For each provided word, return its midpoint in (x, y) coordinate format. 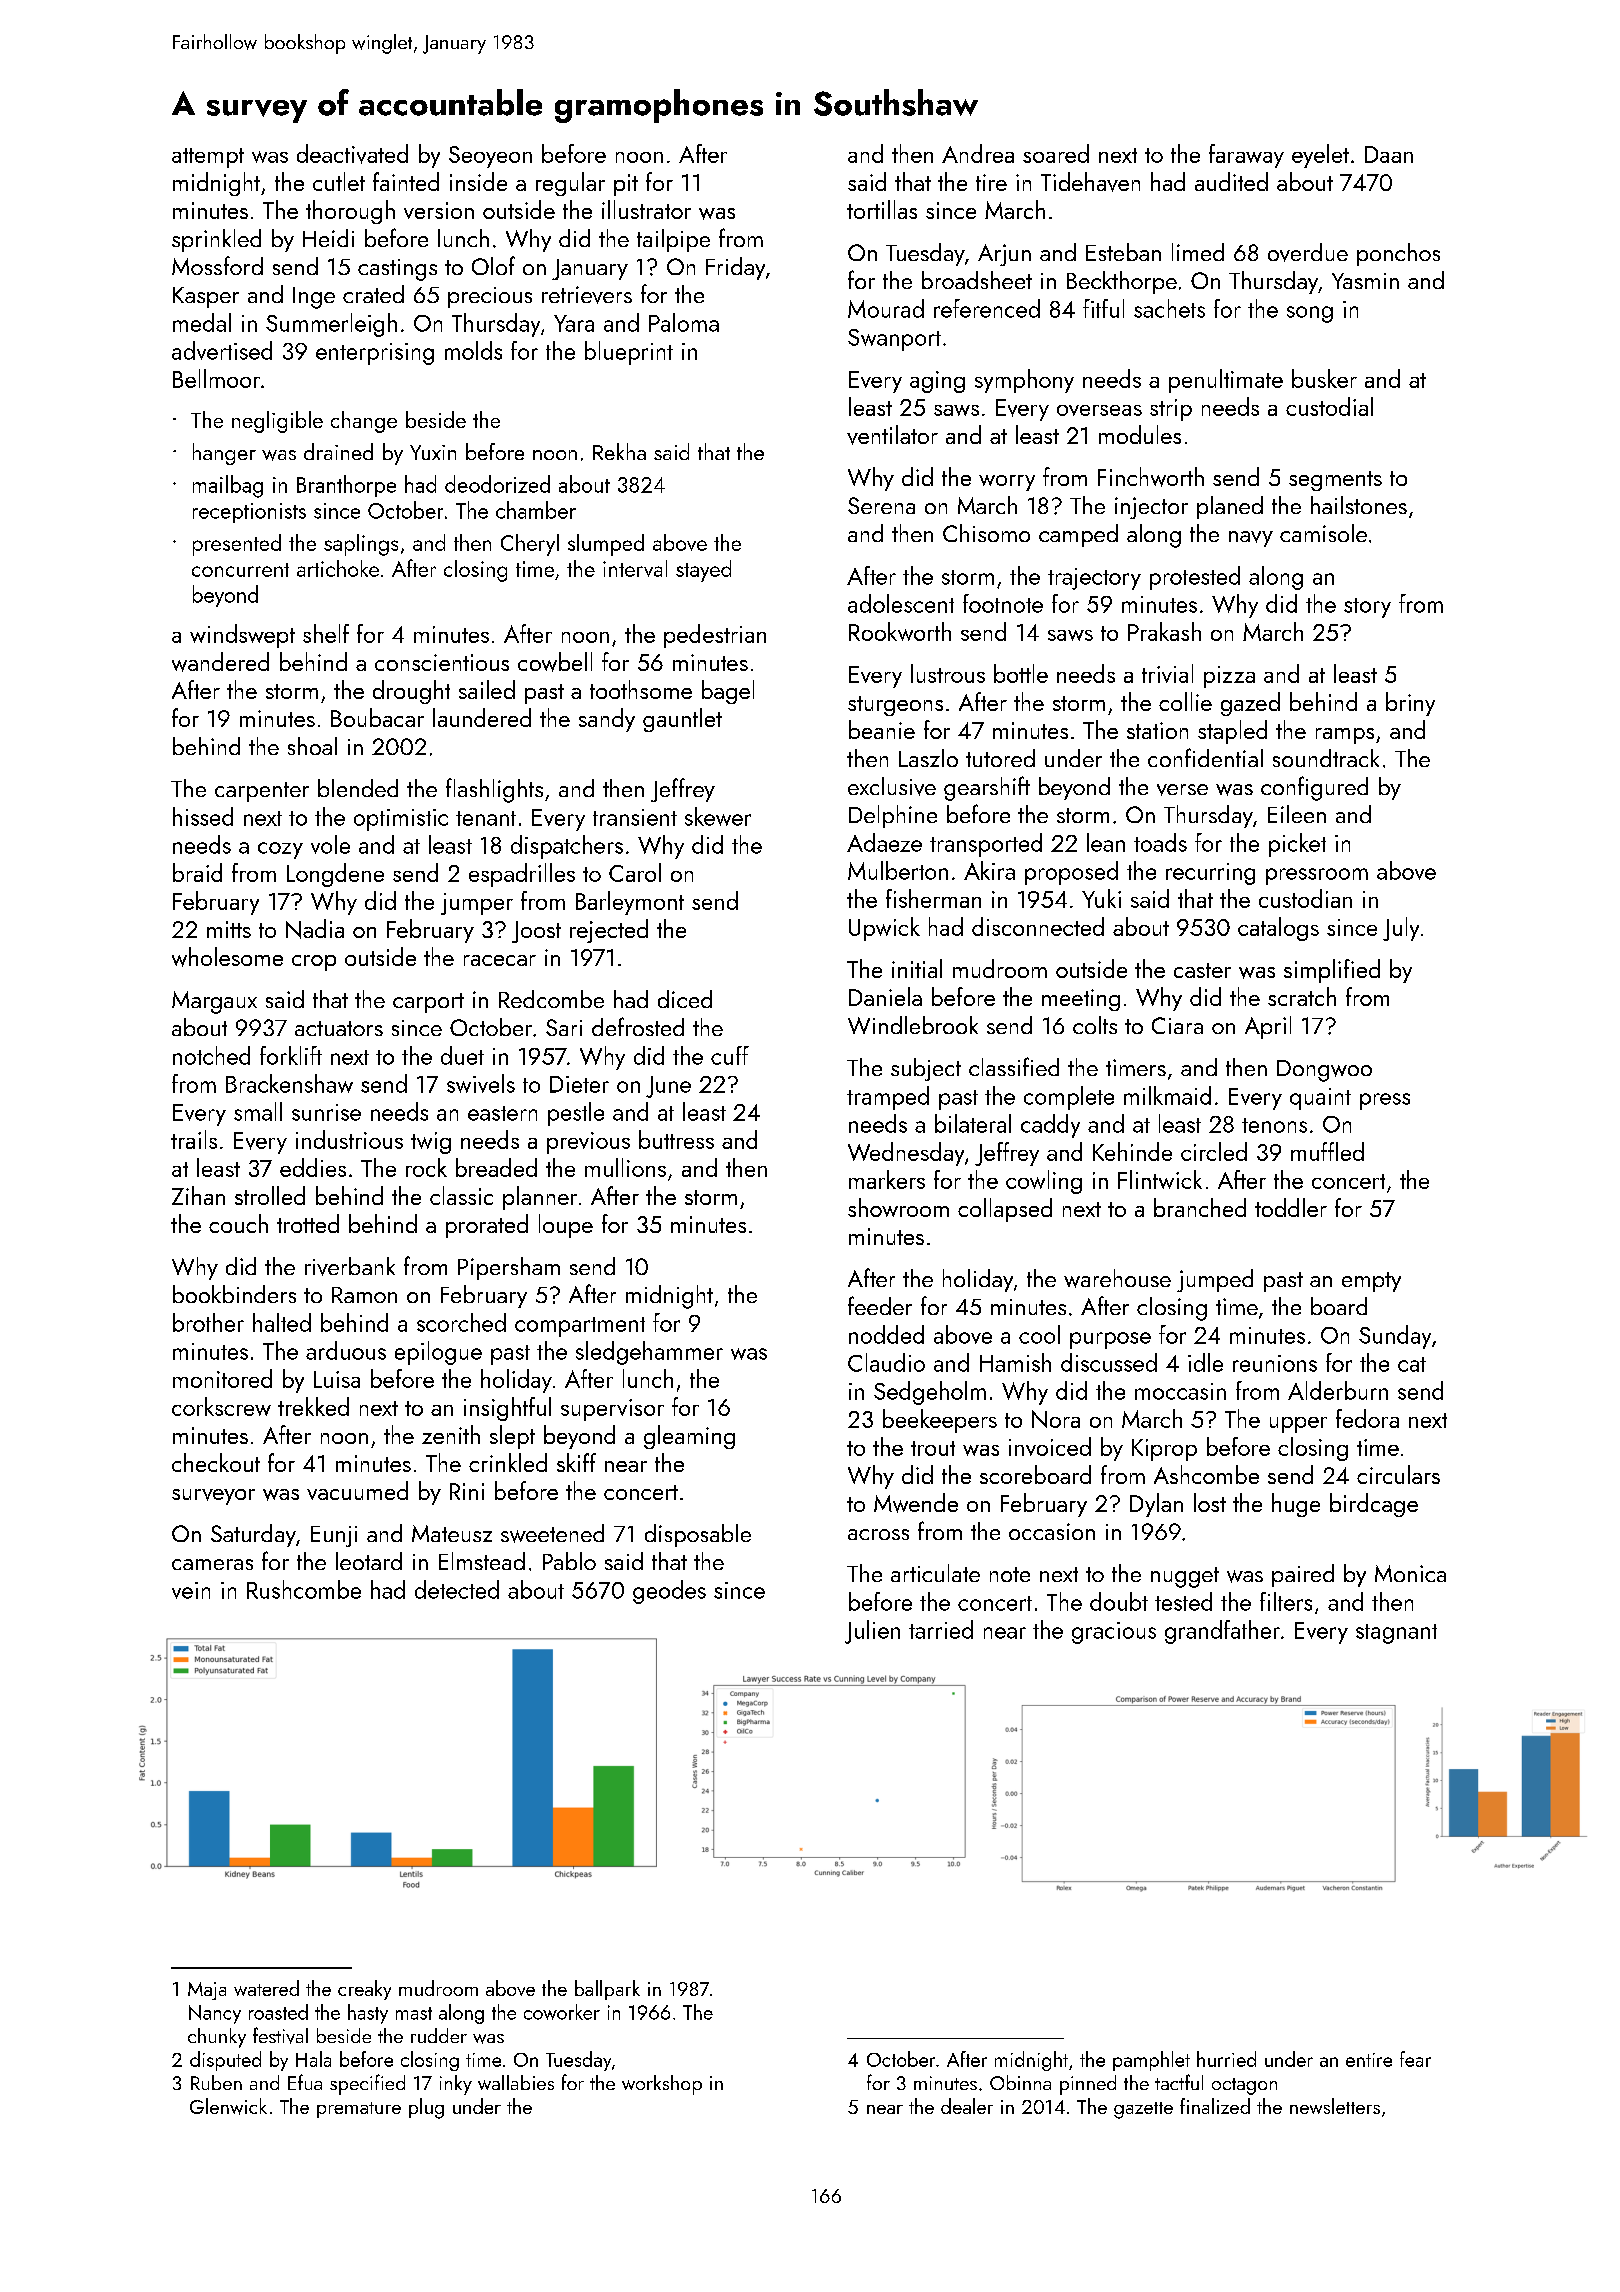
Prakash (1164, 631)
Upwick (884, 929)
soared (1056, 153)
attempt (208, 158)
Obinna (1020, 2082)
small (258, 1111)
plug (426, 2108)
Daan (1389, 154)
